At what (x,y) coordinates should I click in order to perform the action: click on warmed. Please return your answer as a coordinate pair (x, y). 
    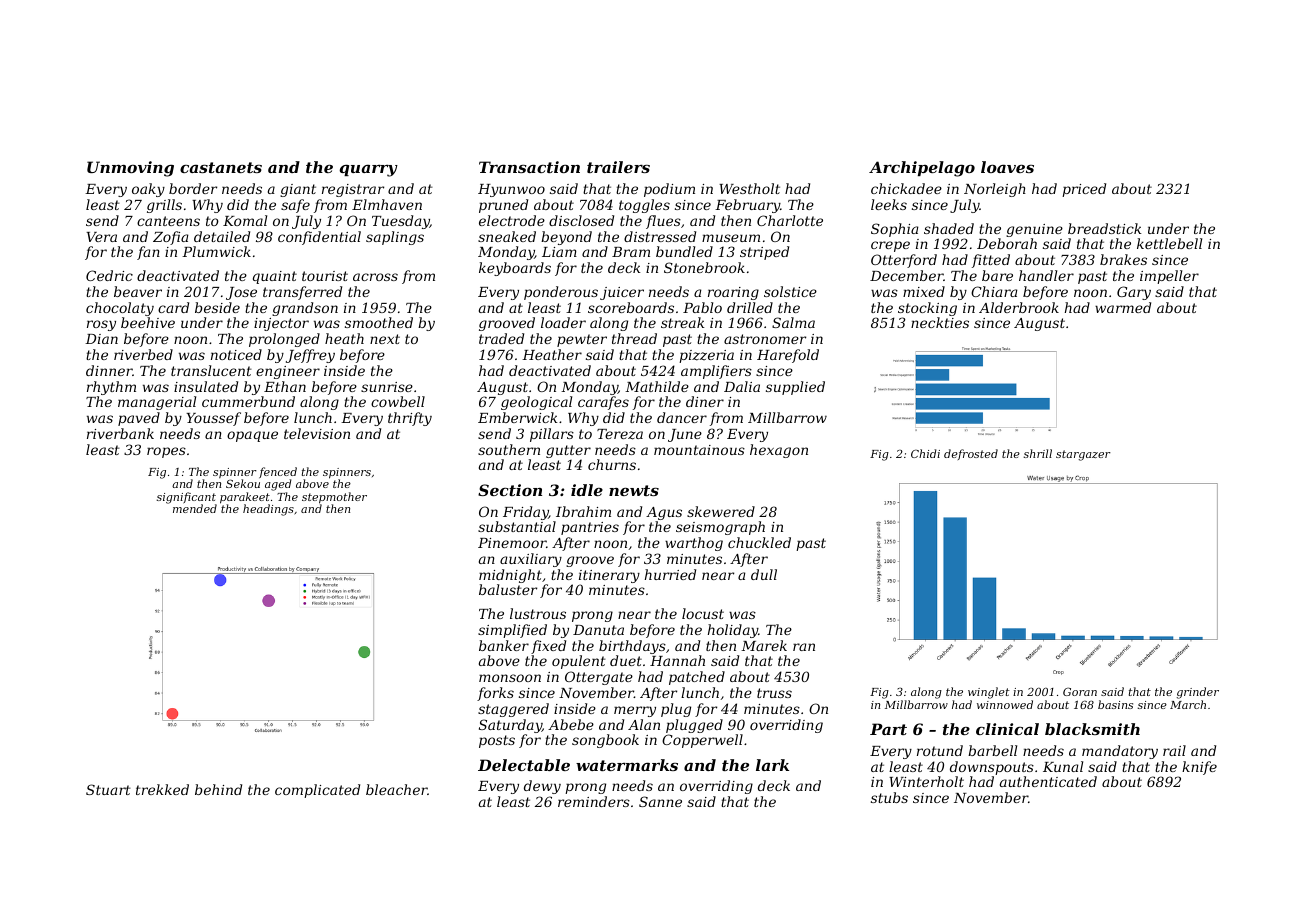
    Looking at the image, I should click on (1123, 307).
